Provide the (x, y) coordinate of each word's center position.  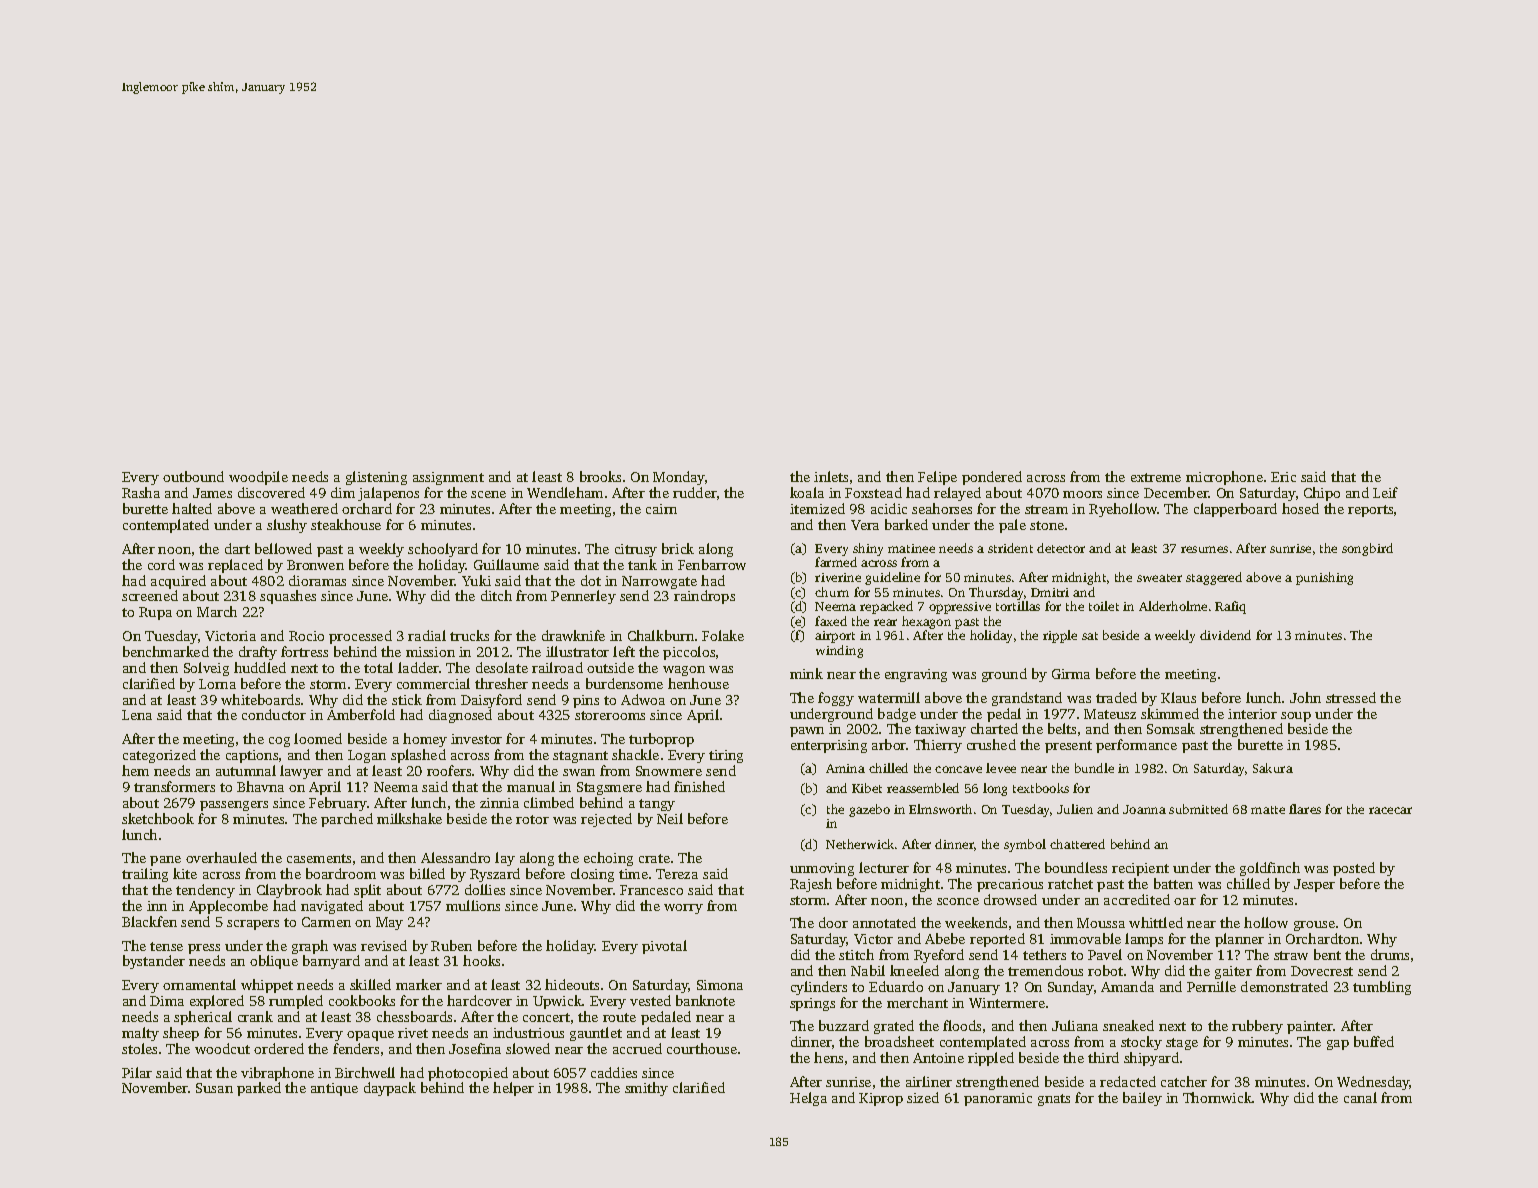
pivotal (664, 947)
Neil (670, 818)
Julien (1075, 809)
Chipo (1322, 494)
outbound (193, 476)
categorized (159, 756)
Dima (167, 1001)
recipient (1140, 869)
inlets (831, 476)
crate (654, 858)
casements (319, 858)
